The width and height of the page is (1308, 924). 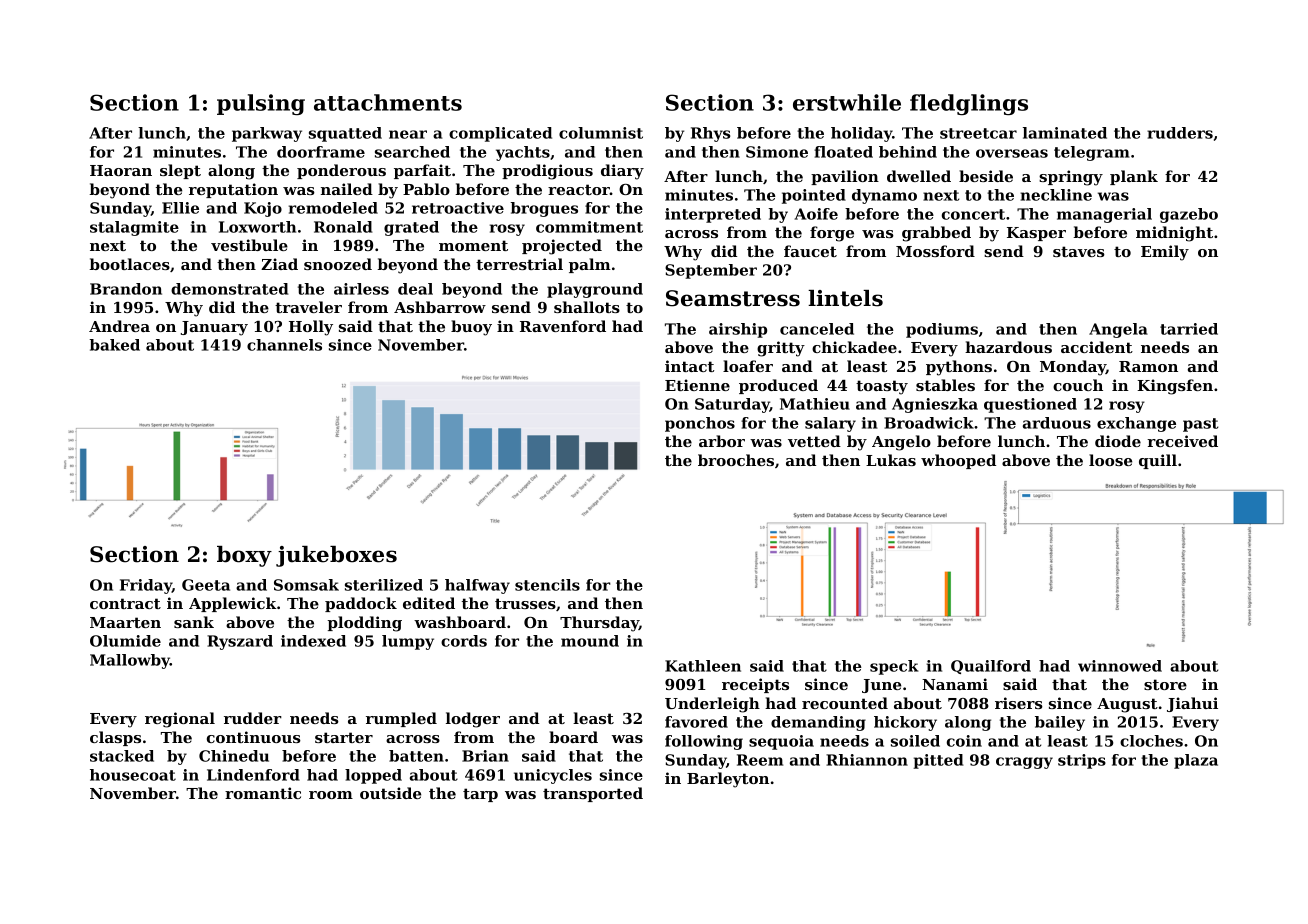 I want to click on contract, so click(x=125, y=603).
